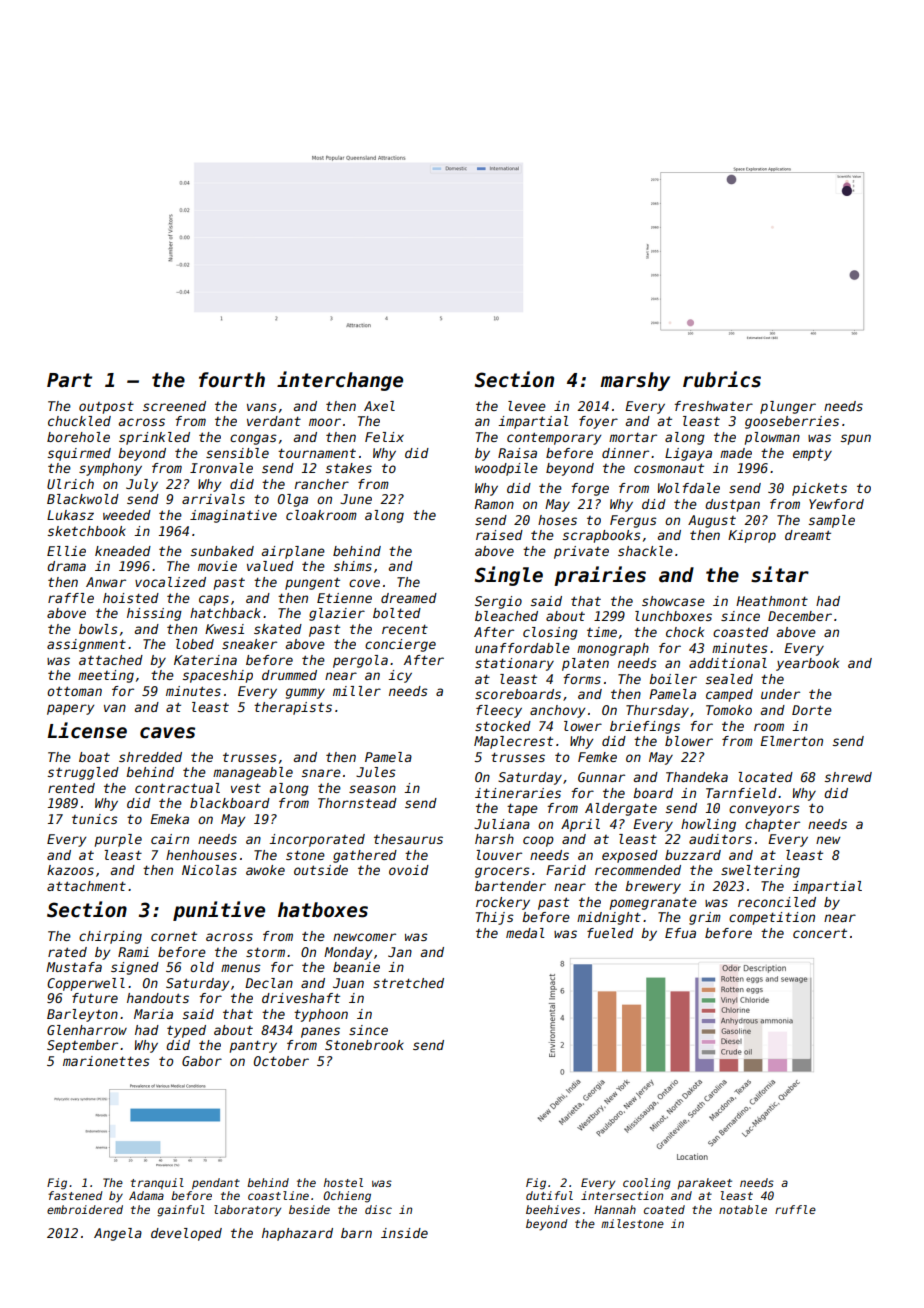 The height and width of the document is (1308, 924). Describe the element at coordinates (364, 937) in the document. I see `newcomer` at that location.
